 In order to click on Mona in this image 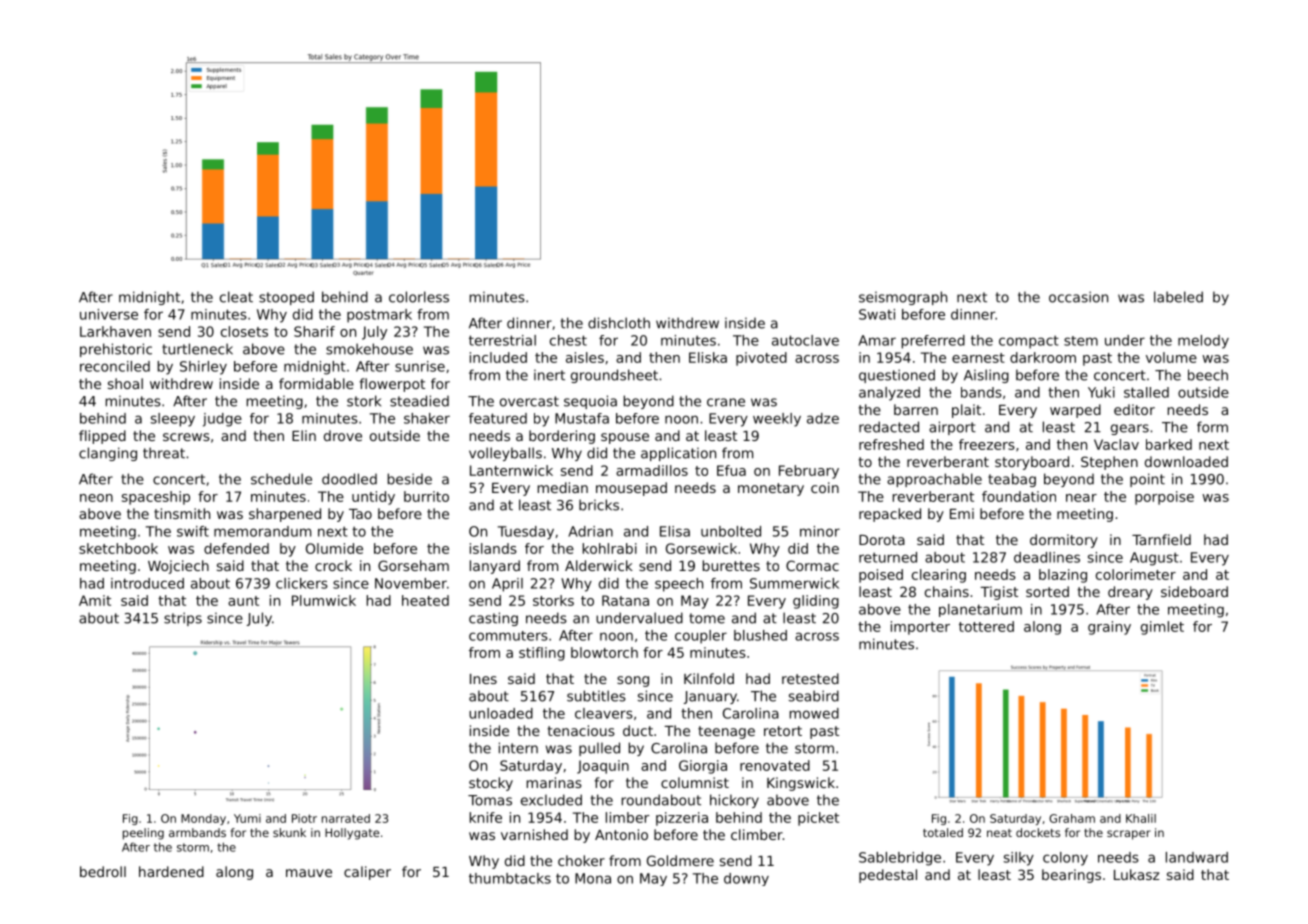, I will do `click(593, 878)`.
